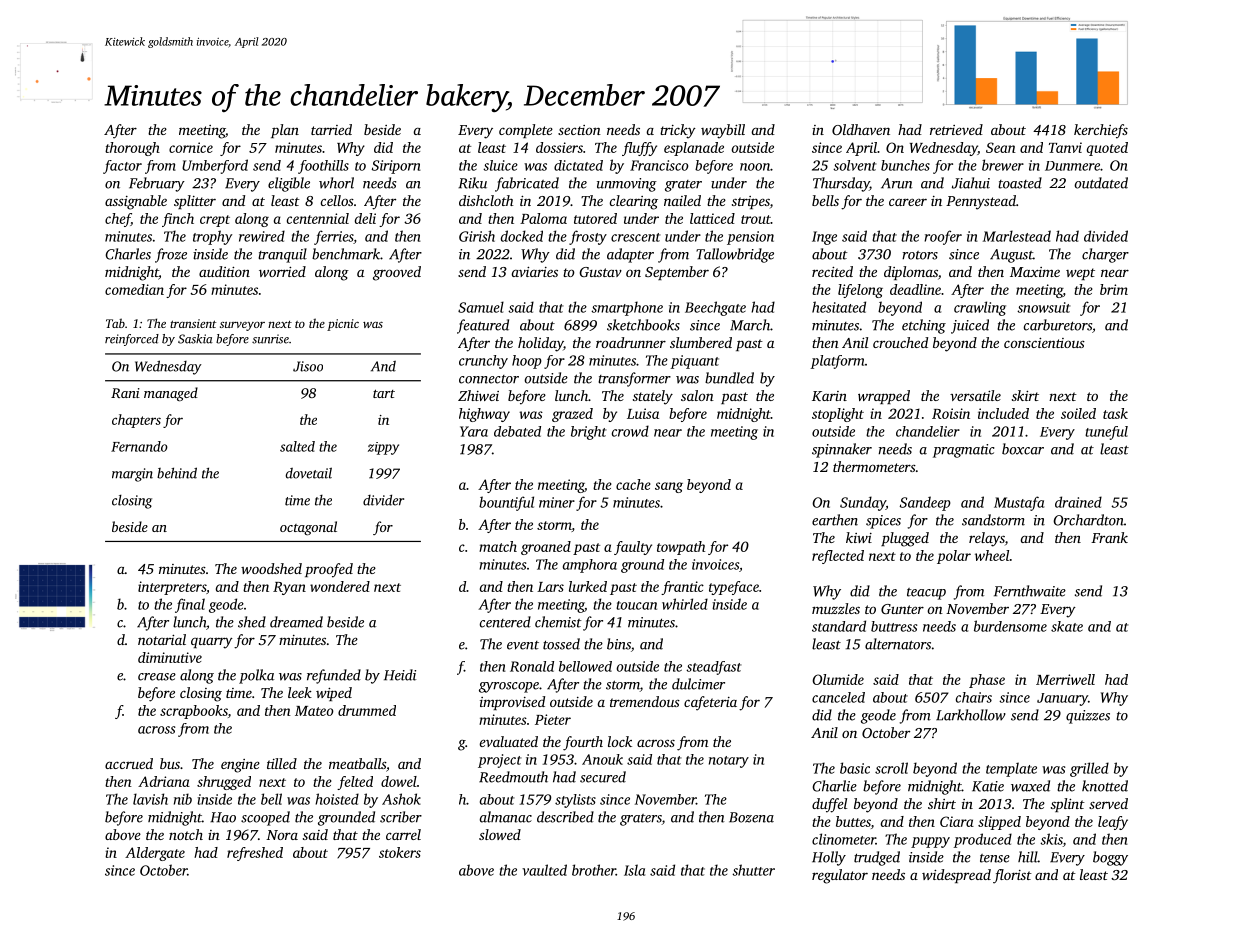  Describe the element at coordinates (155, 854) in the page. I see `Aldergate` at that location.
